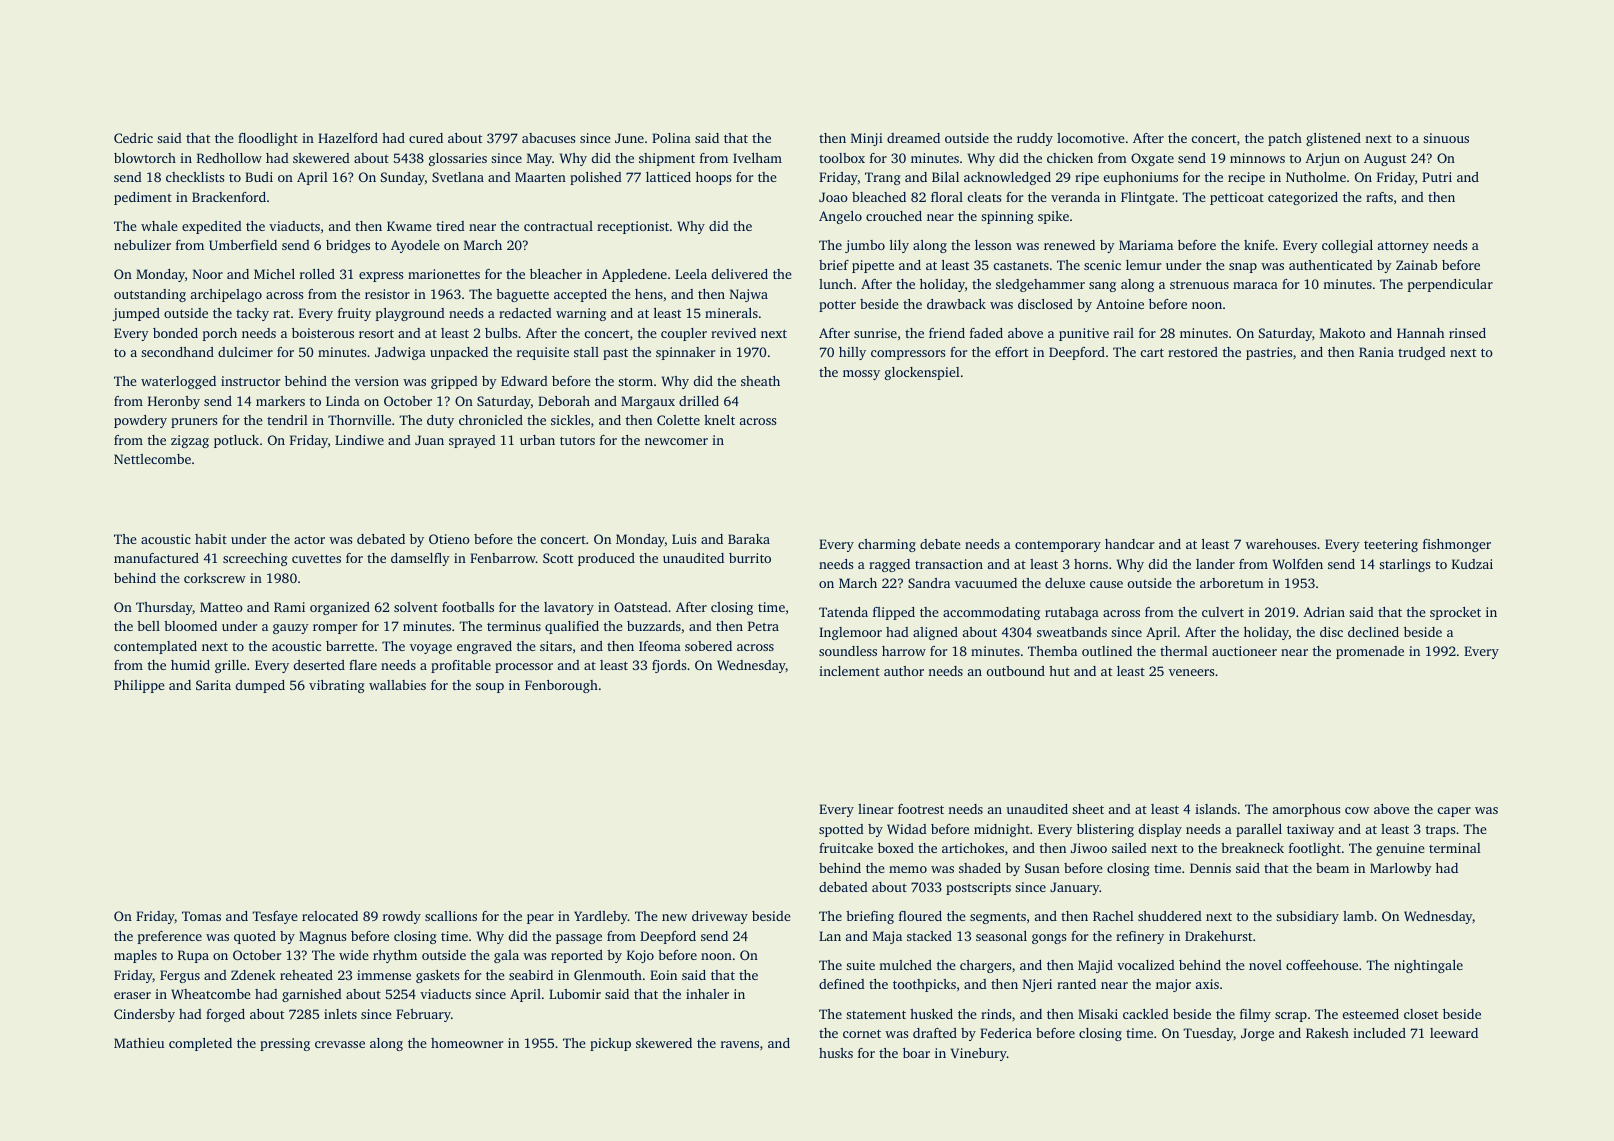 Image resolution: width=1614 pixels, height=1141 pixels. Describe the element at coordinates (423, 1015) in the screenshot. I see `February` at that location.
